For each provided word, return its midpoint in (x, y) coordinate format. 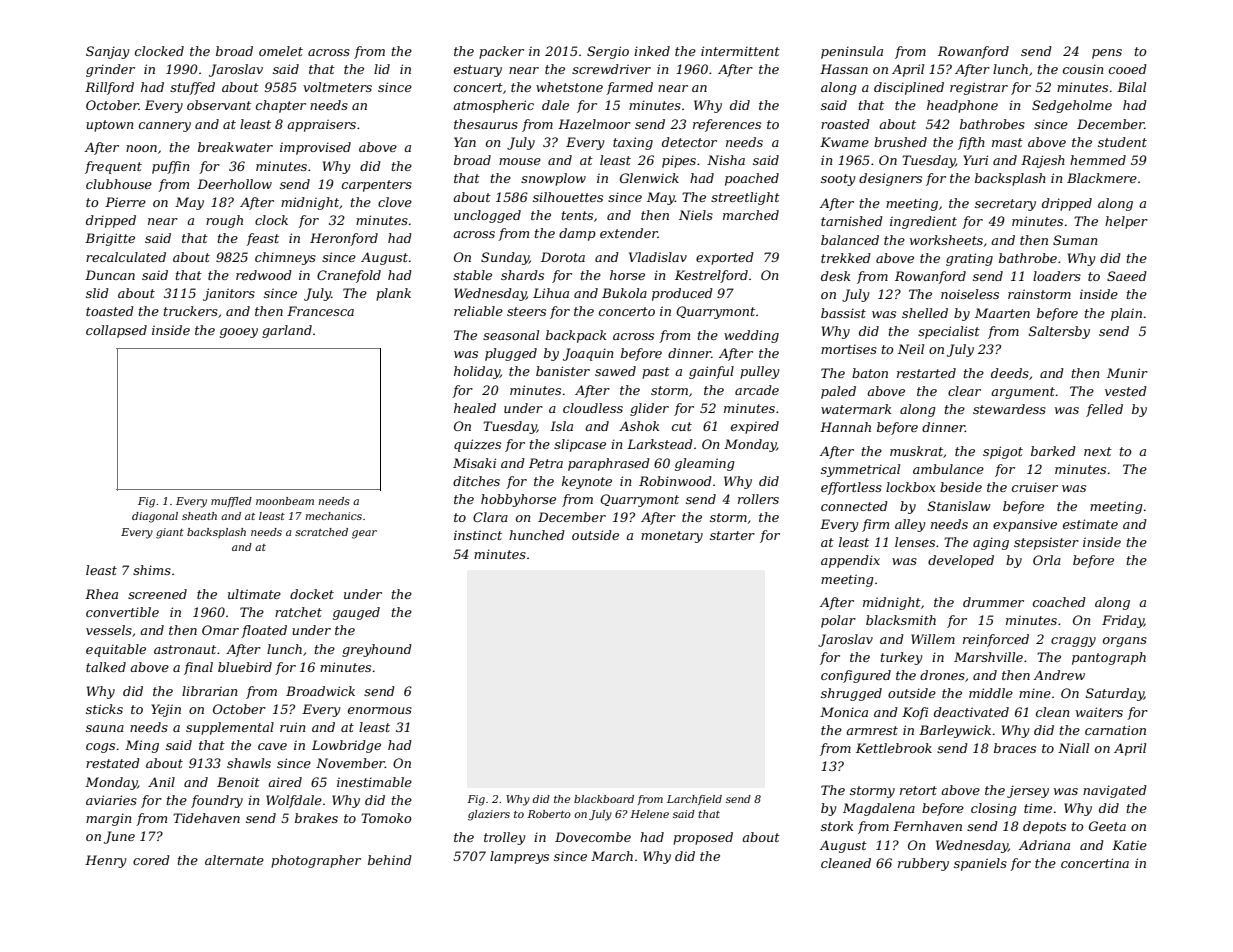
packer (501, 52)
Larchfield (694, 800)
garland (287, 331)
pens (1107, 54)
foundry (217, 801)
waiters (1099, 712)
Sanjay (108, 52)
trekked (846, 258)
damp (577, 234)
